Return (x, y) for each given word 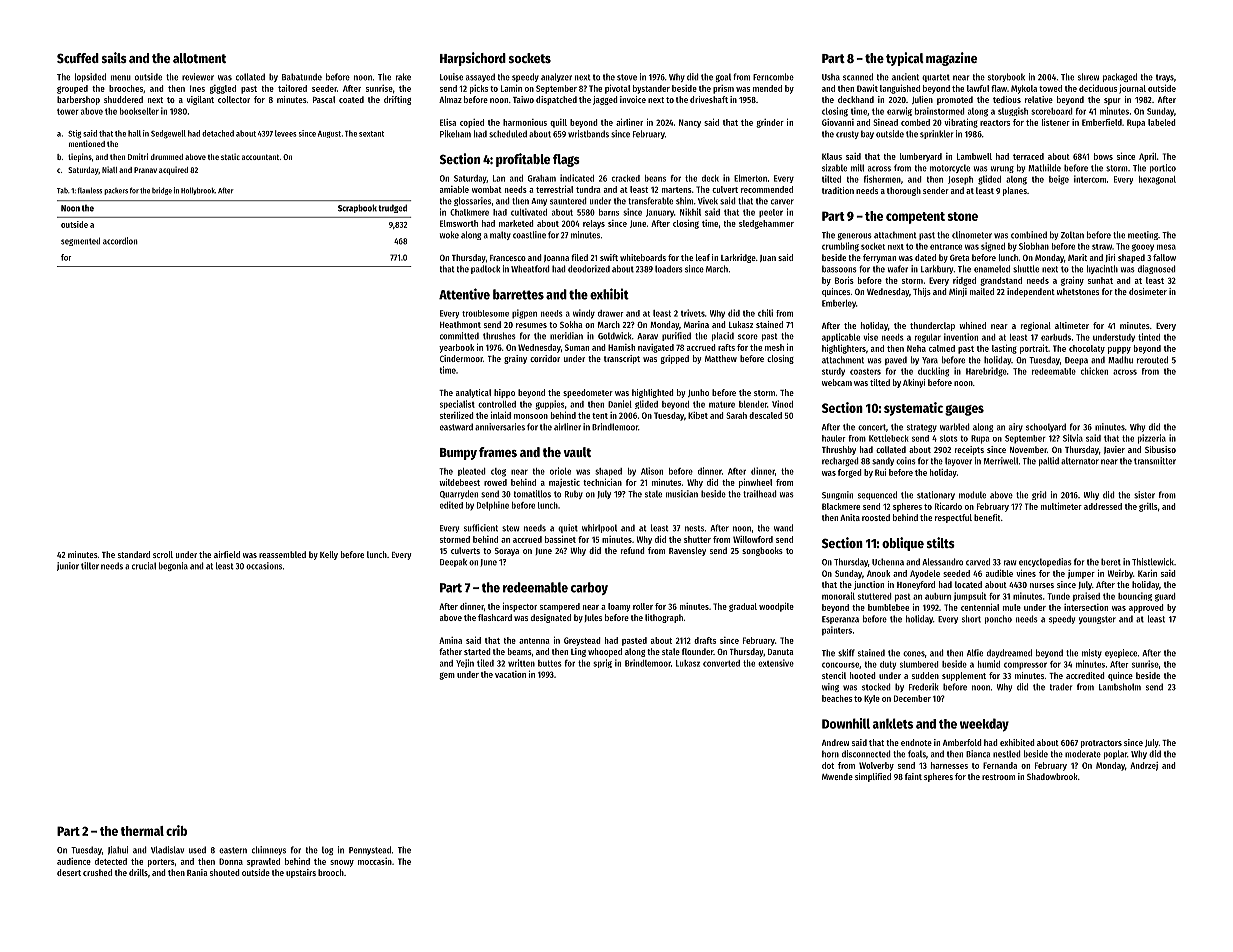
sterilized (457, 415)
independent (1031, 292)
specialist (457, 404)
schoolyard (1046, 427)
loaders (669, 269)
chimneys (269, 850)
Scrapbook (357, 208)
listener (1056, 122)
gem (447, 676)
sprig (602, 663)
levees (286, 133)
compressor (1025, 665)
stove (627, 77)
